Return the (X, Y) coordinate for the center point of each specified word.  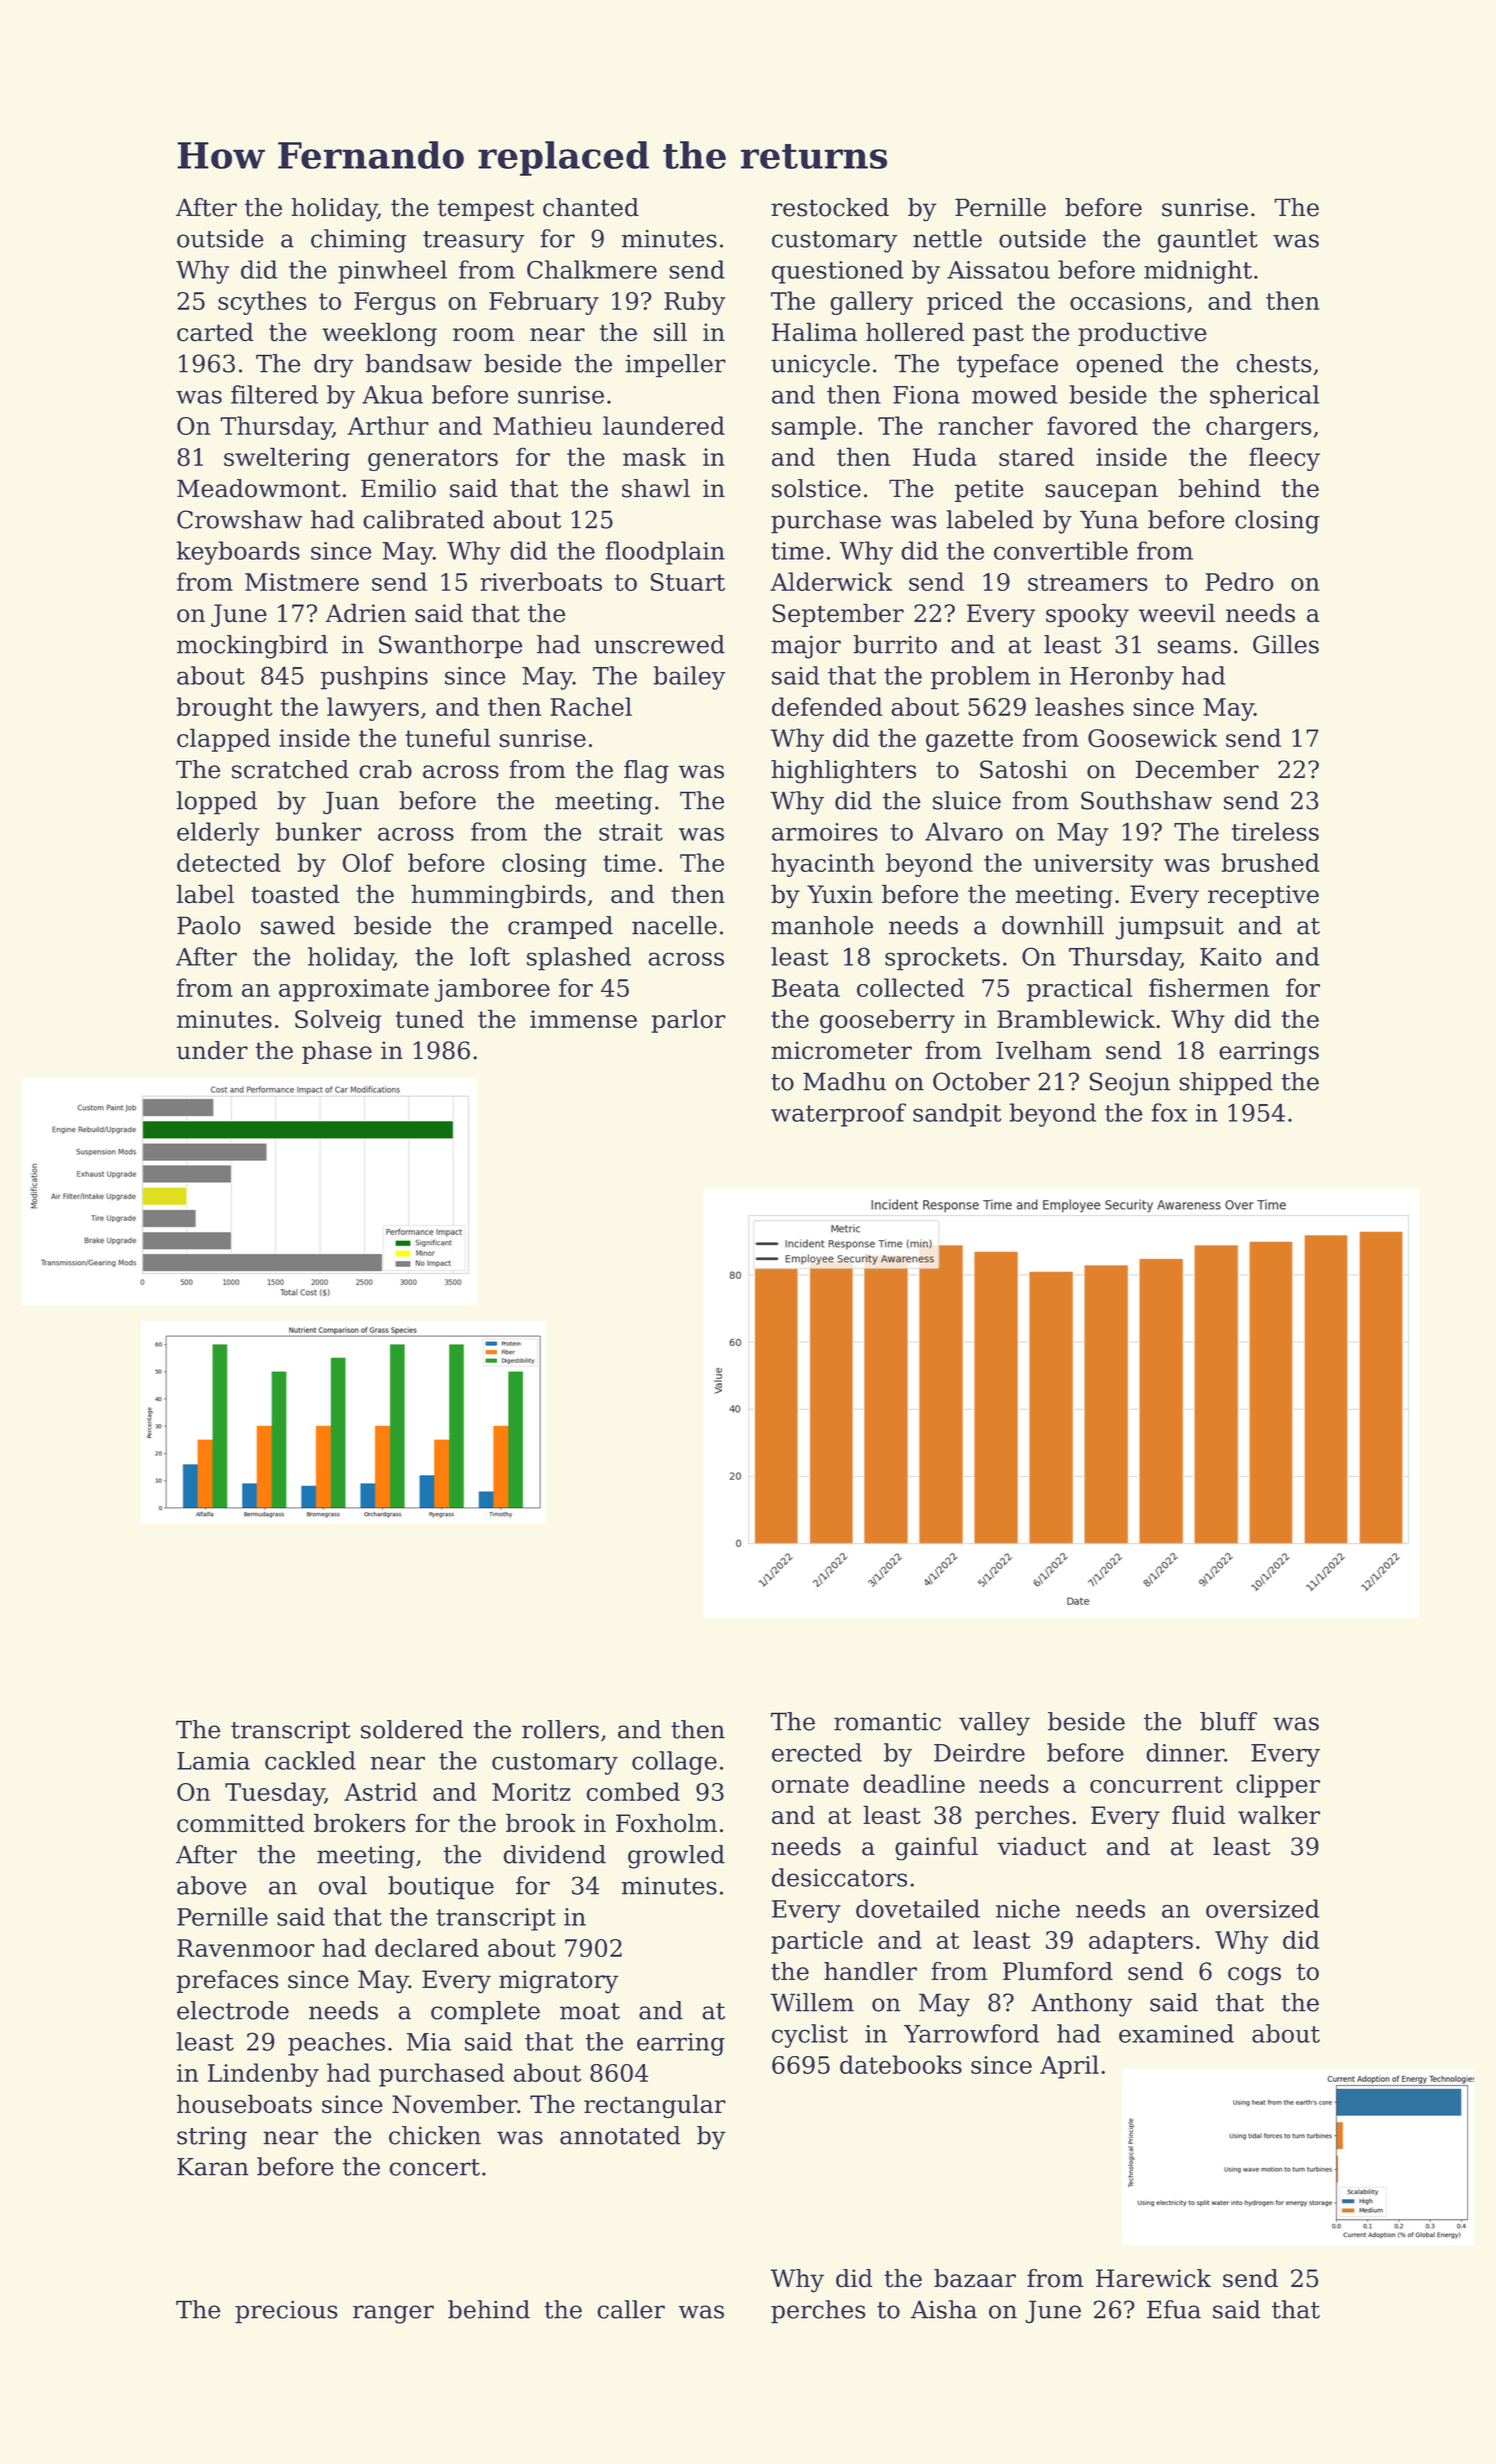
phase (337, 1052)
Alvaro (964, 831)
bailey (690, 678)
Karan (213, 2167)
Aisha (943, 2309)
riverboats (541, 581)
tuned (430, 1019)
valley (994, 1724)
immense (583, 1019)
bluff (1228, 1721)
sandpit (957, 1115)
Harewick (1153, 2278)
